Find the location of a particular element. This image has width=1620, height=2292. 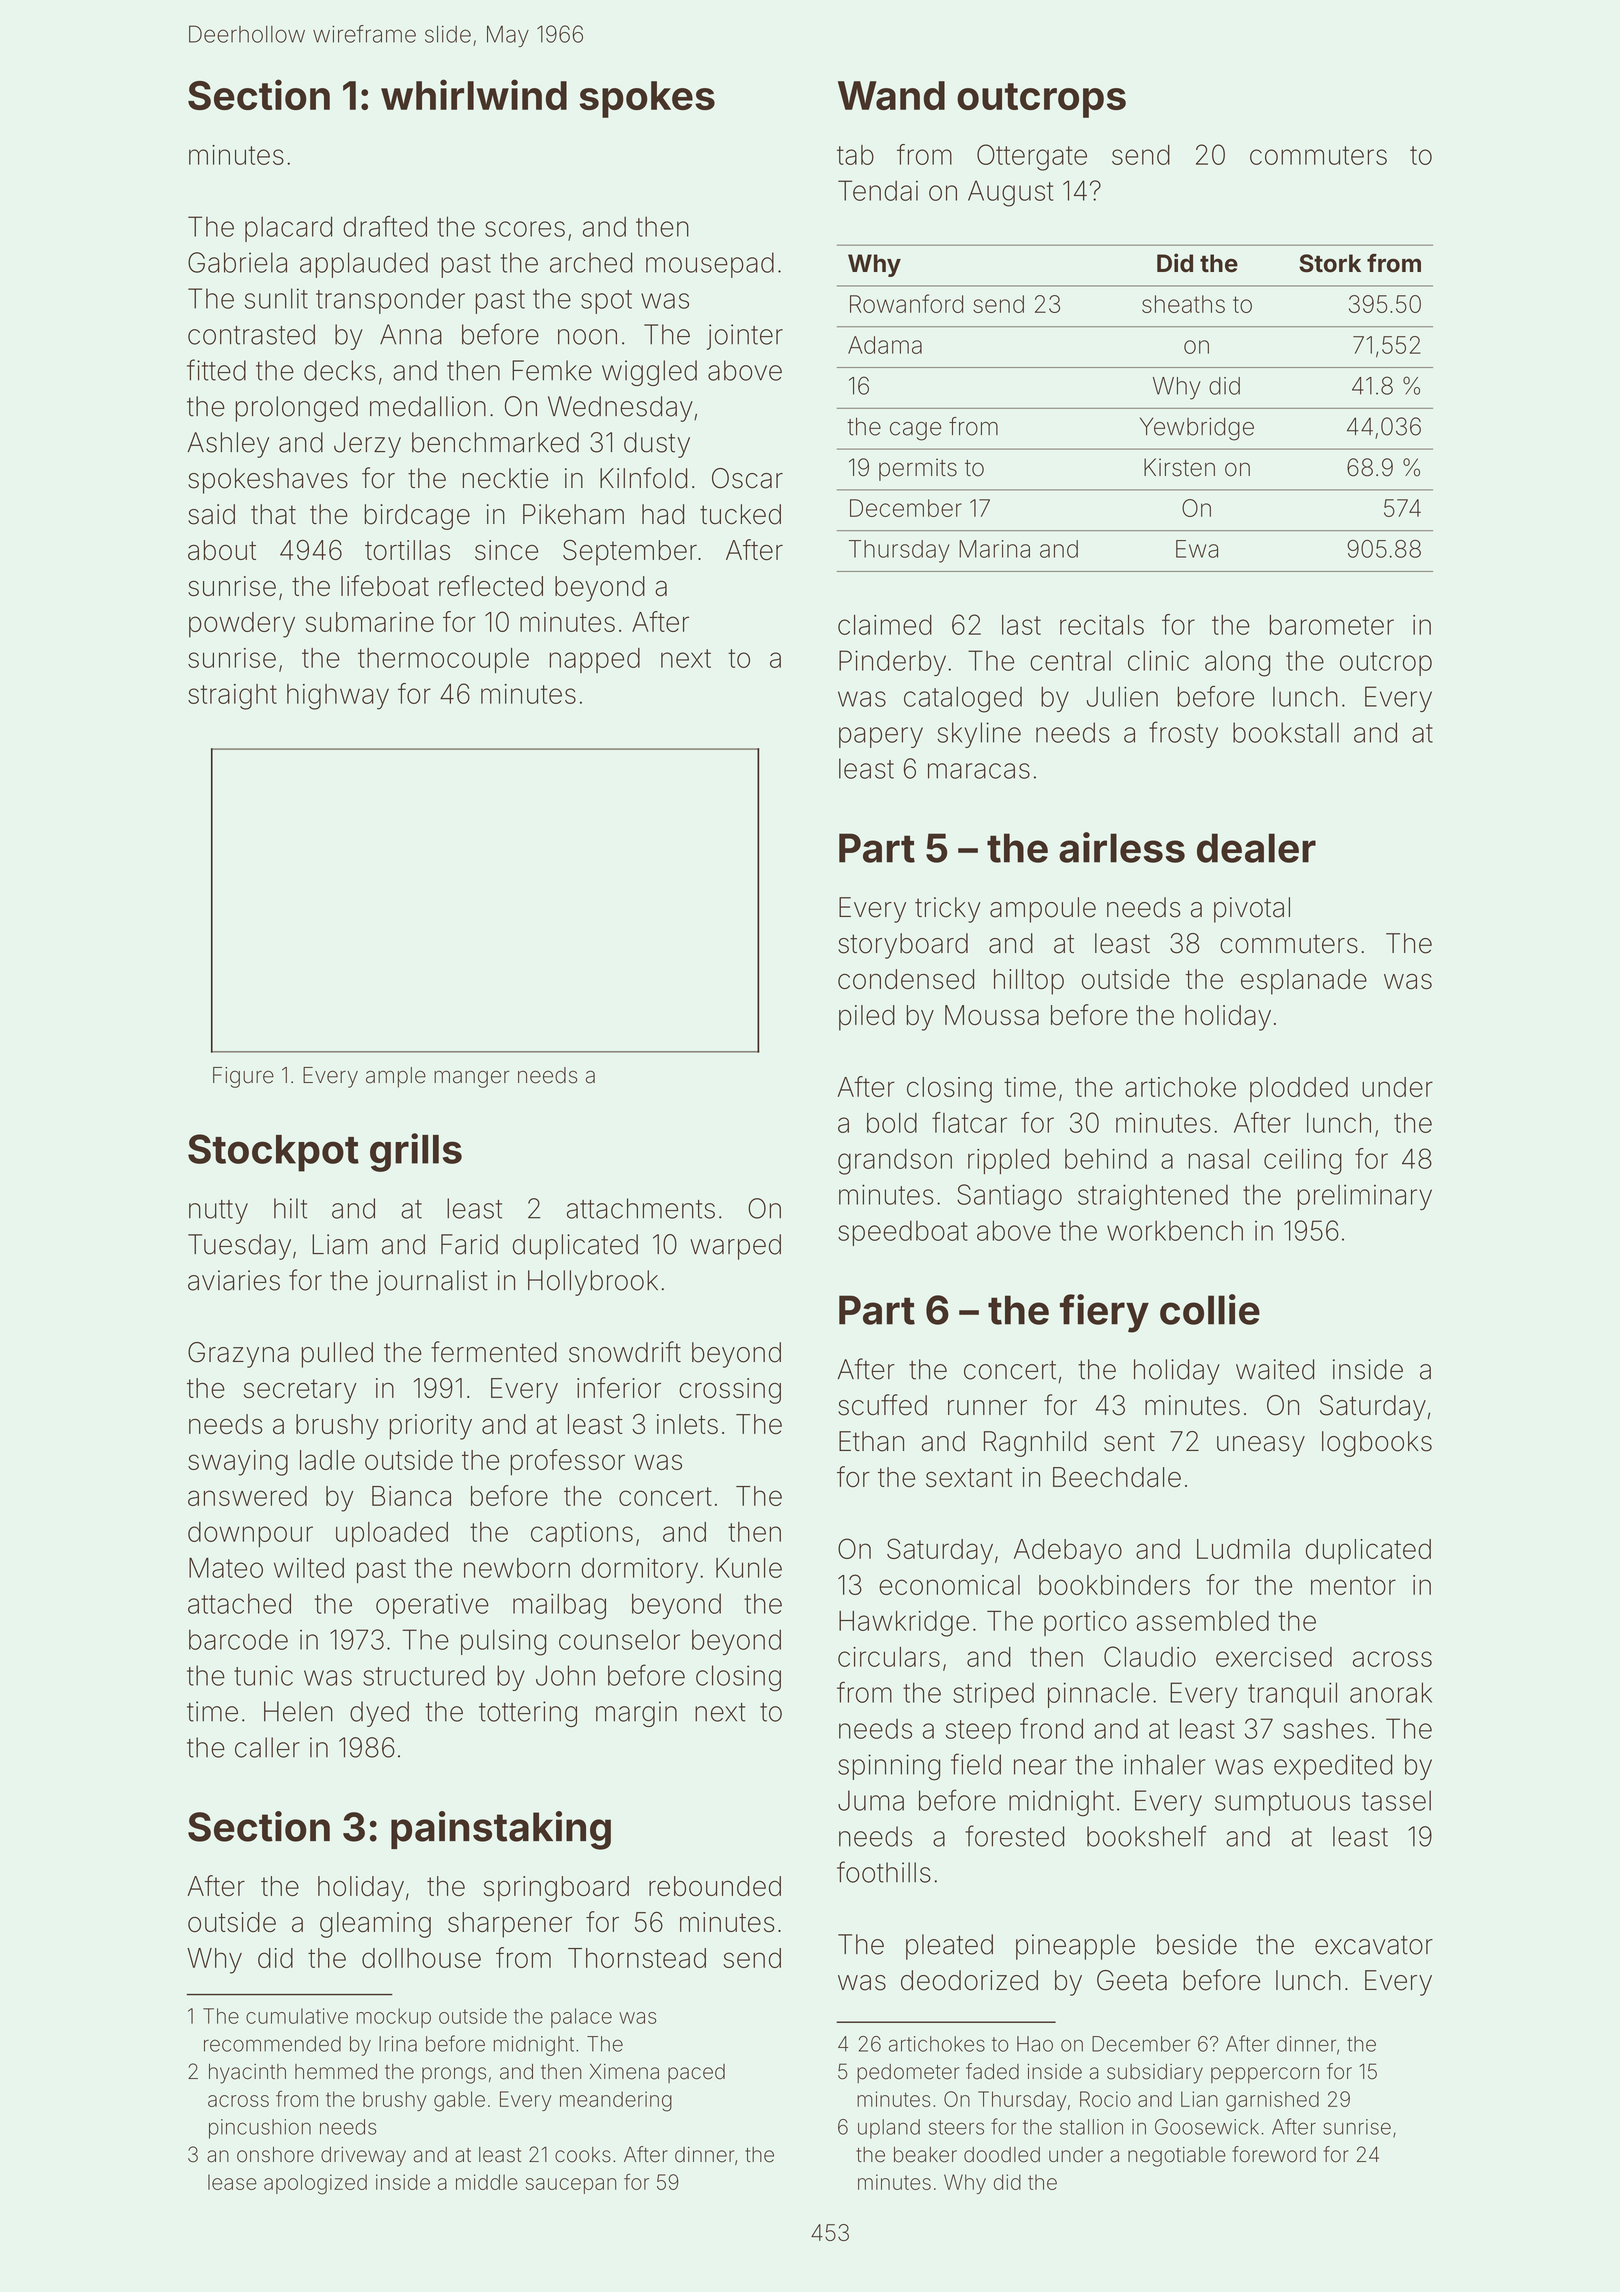

snowdrift is located at coordinates (625, 1352).
